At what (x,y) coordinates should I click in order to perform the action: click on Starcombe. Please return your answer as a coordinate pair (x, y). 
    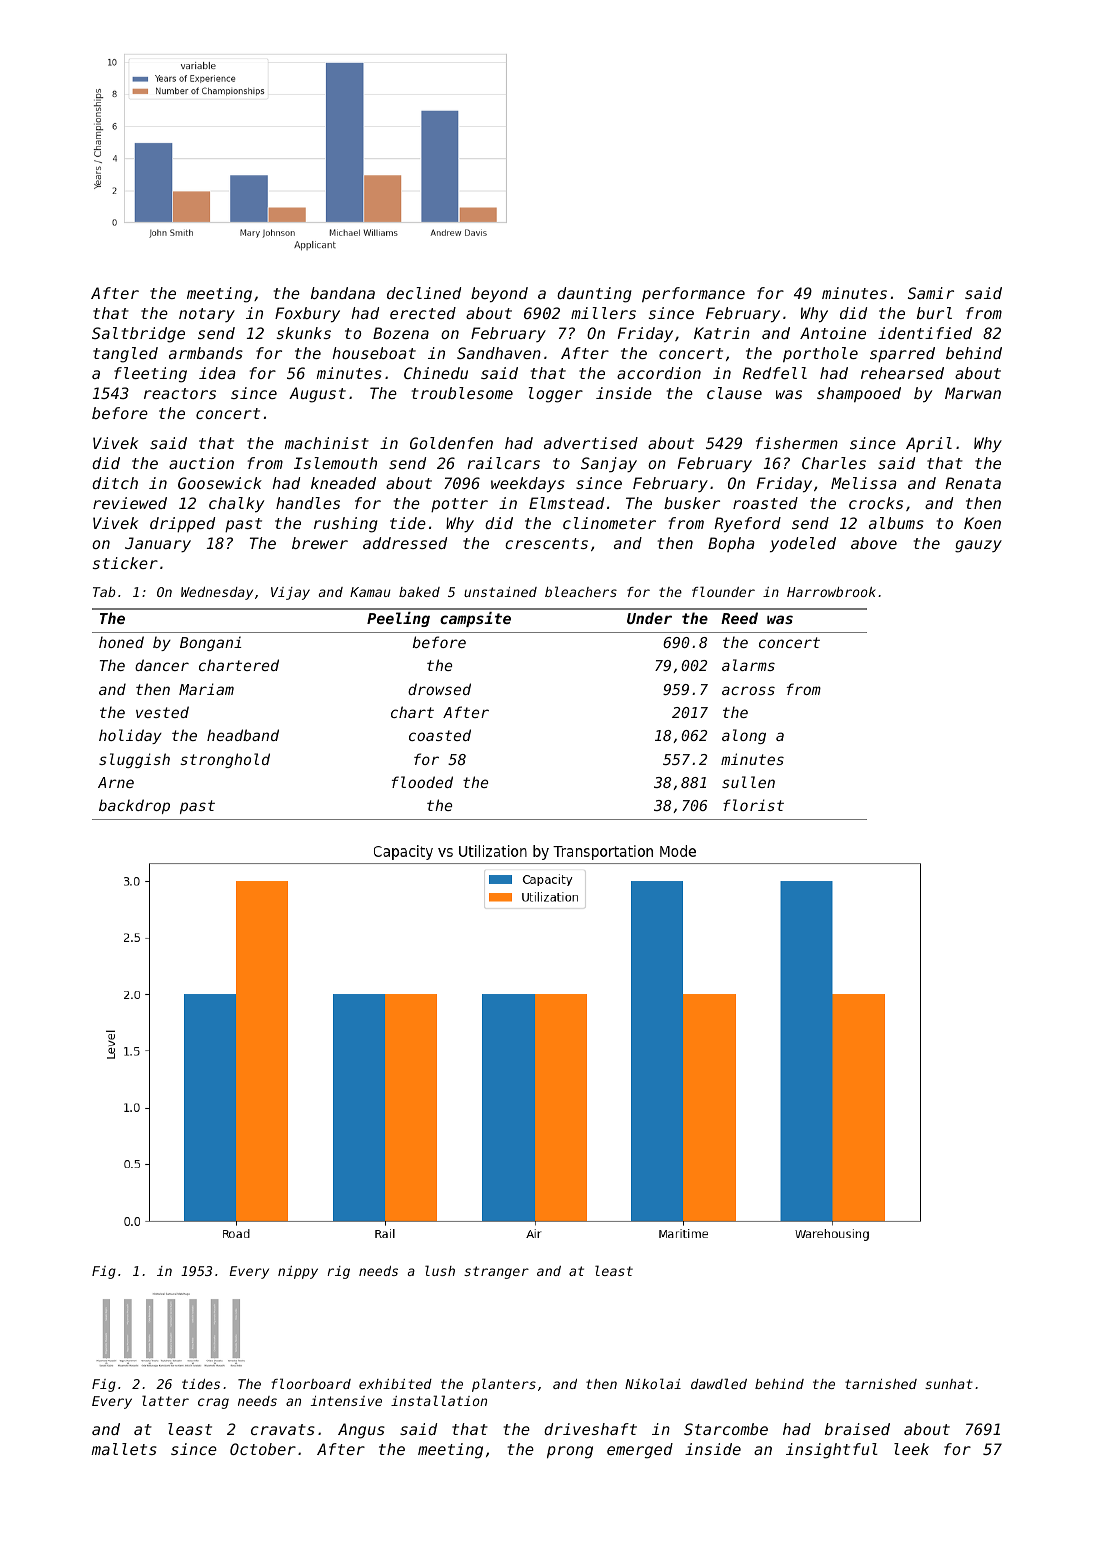
    Looking at the image, I should click on (726, 1429).
